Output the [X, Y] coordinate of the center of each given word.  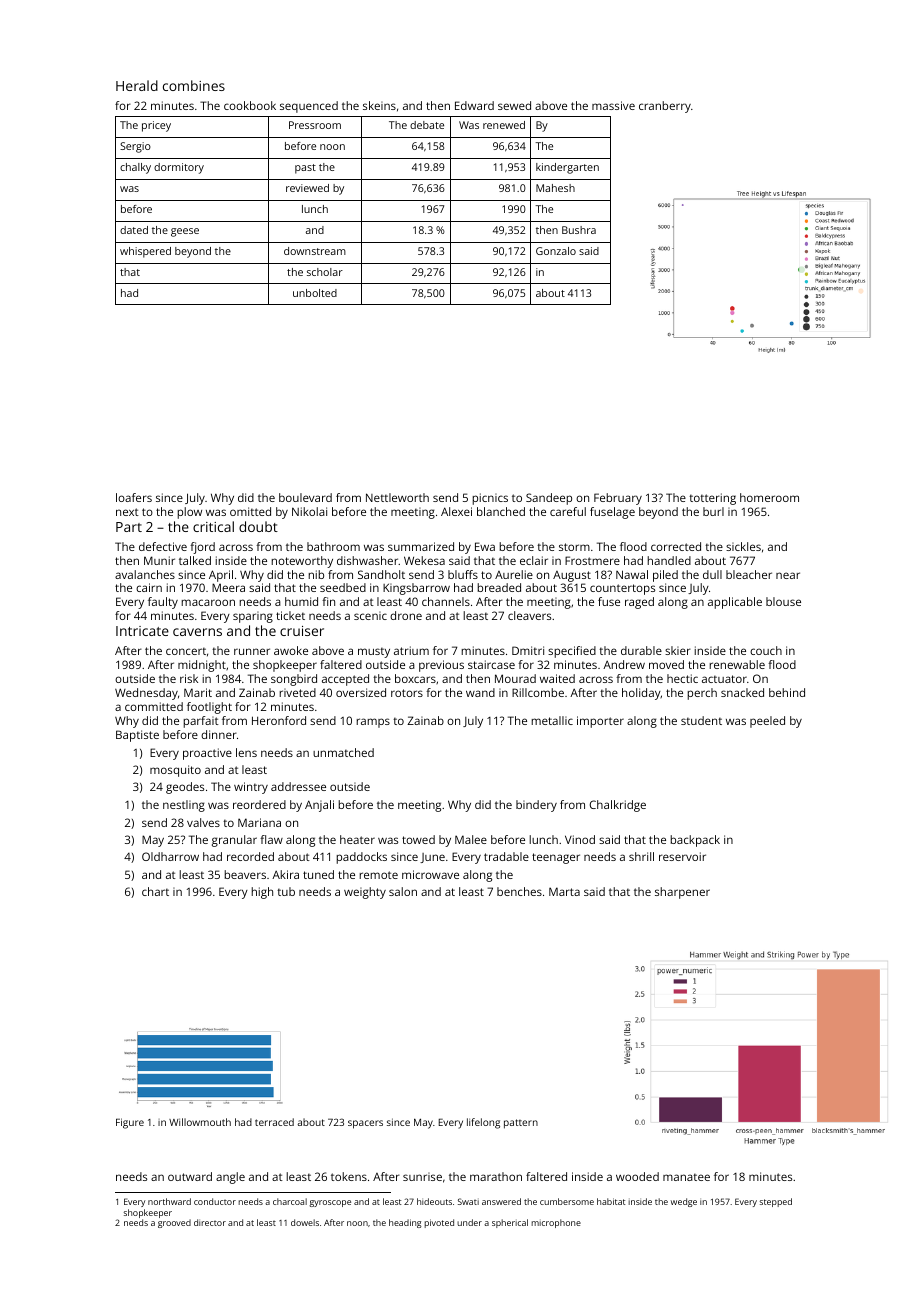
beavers [245, 874]
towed [418, 839]
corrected [676, 546]
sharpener [682, 893]
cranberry [665, 107]
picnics [490, 499]
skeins [379, 105]
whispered [145, 252]
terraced [274, 1122]
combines [194, 85]
